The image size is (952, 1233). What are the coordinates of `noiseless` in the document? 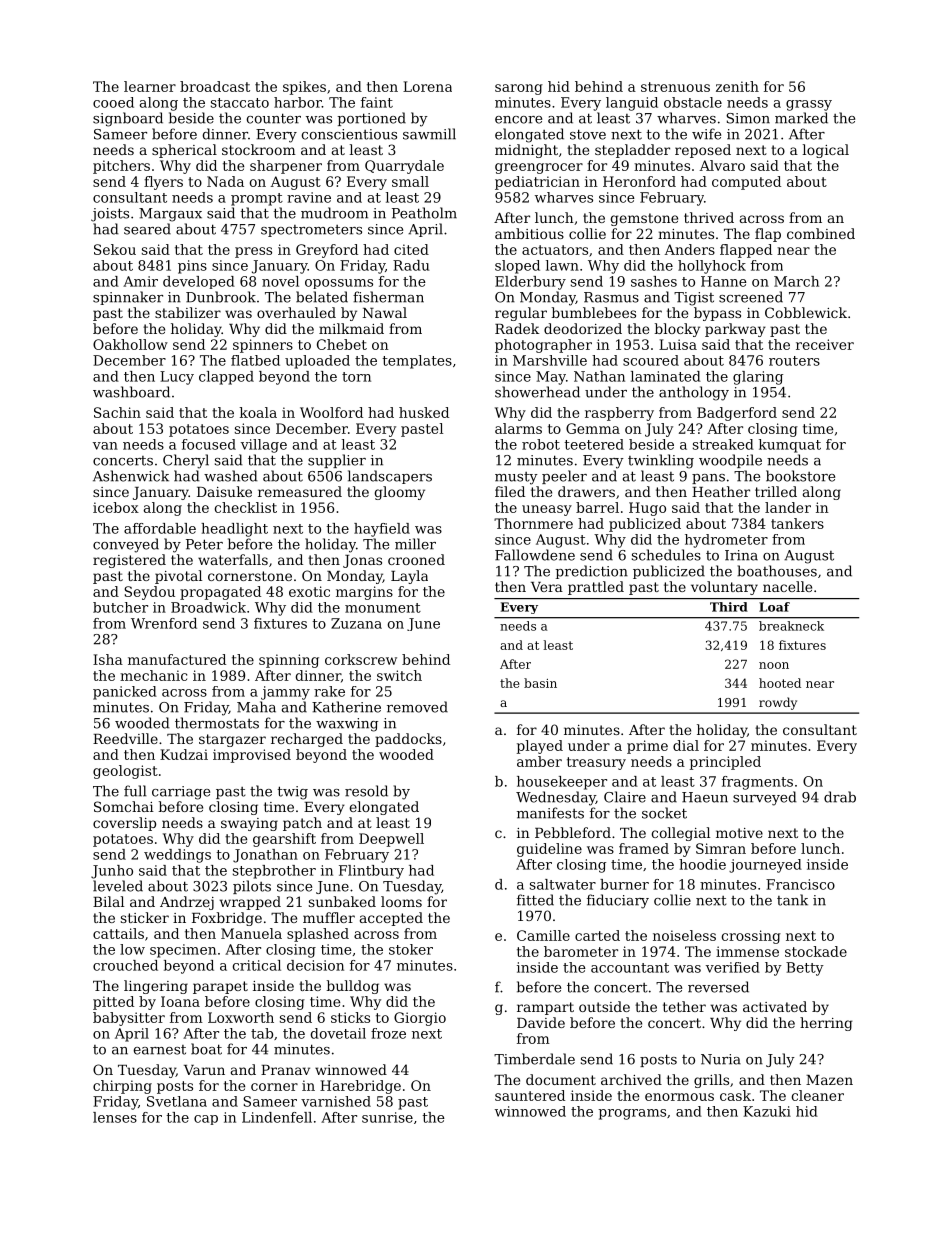 It's located at (684, 935).
